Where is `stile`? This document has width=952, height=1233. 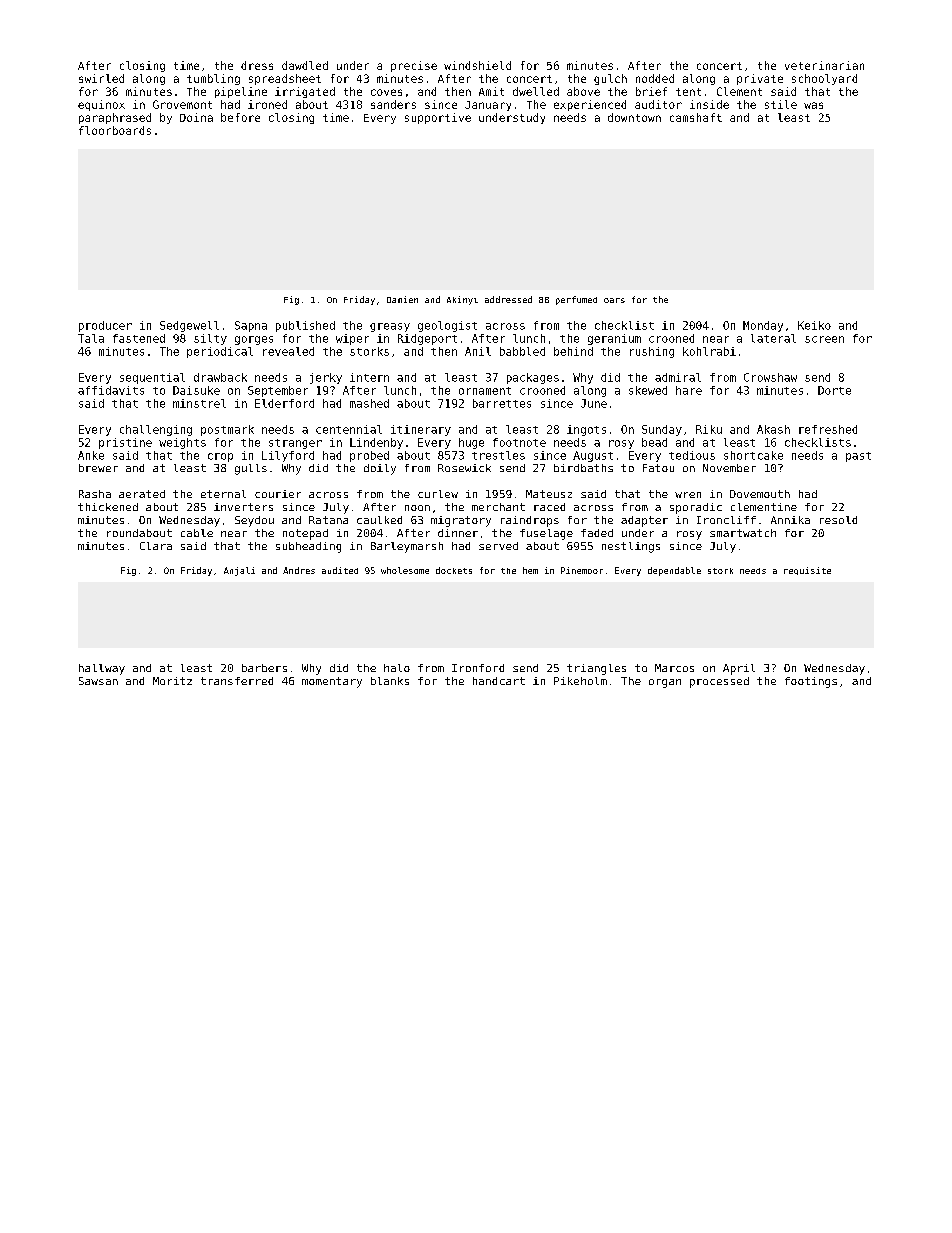
stile is located at coordinates (781, 104).
